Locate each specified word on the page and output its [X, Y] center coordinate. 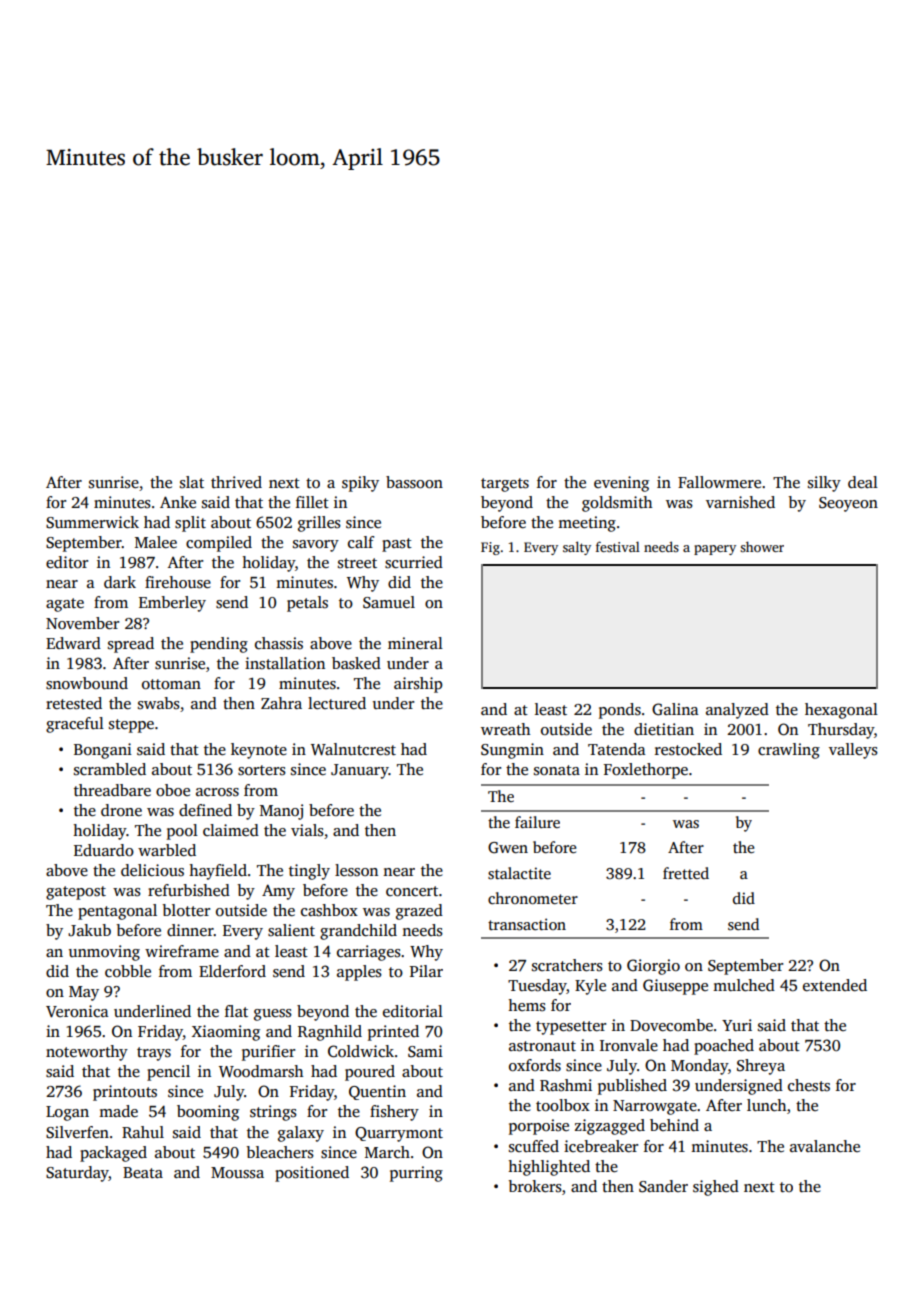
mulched [744, 985]
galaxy [301, 1134]
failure [537, 822]
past [397, 545]
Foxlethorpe [646, 771]
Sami [425, 1051]
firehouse [178, 582]
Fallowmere [719, 482]
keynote [259, 751]
